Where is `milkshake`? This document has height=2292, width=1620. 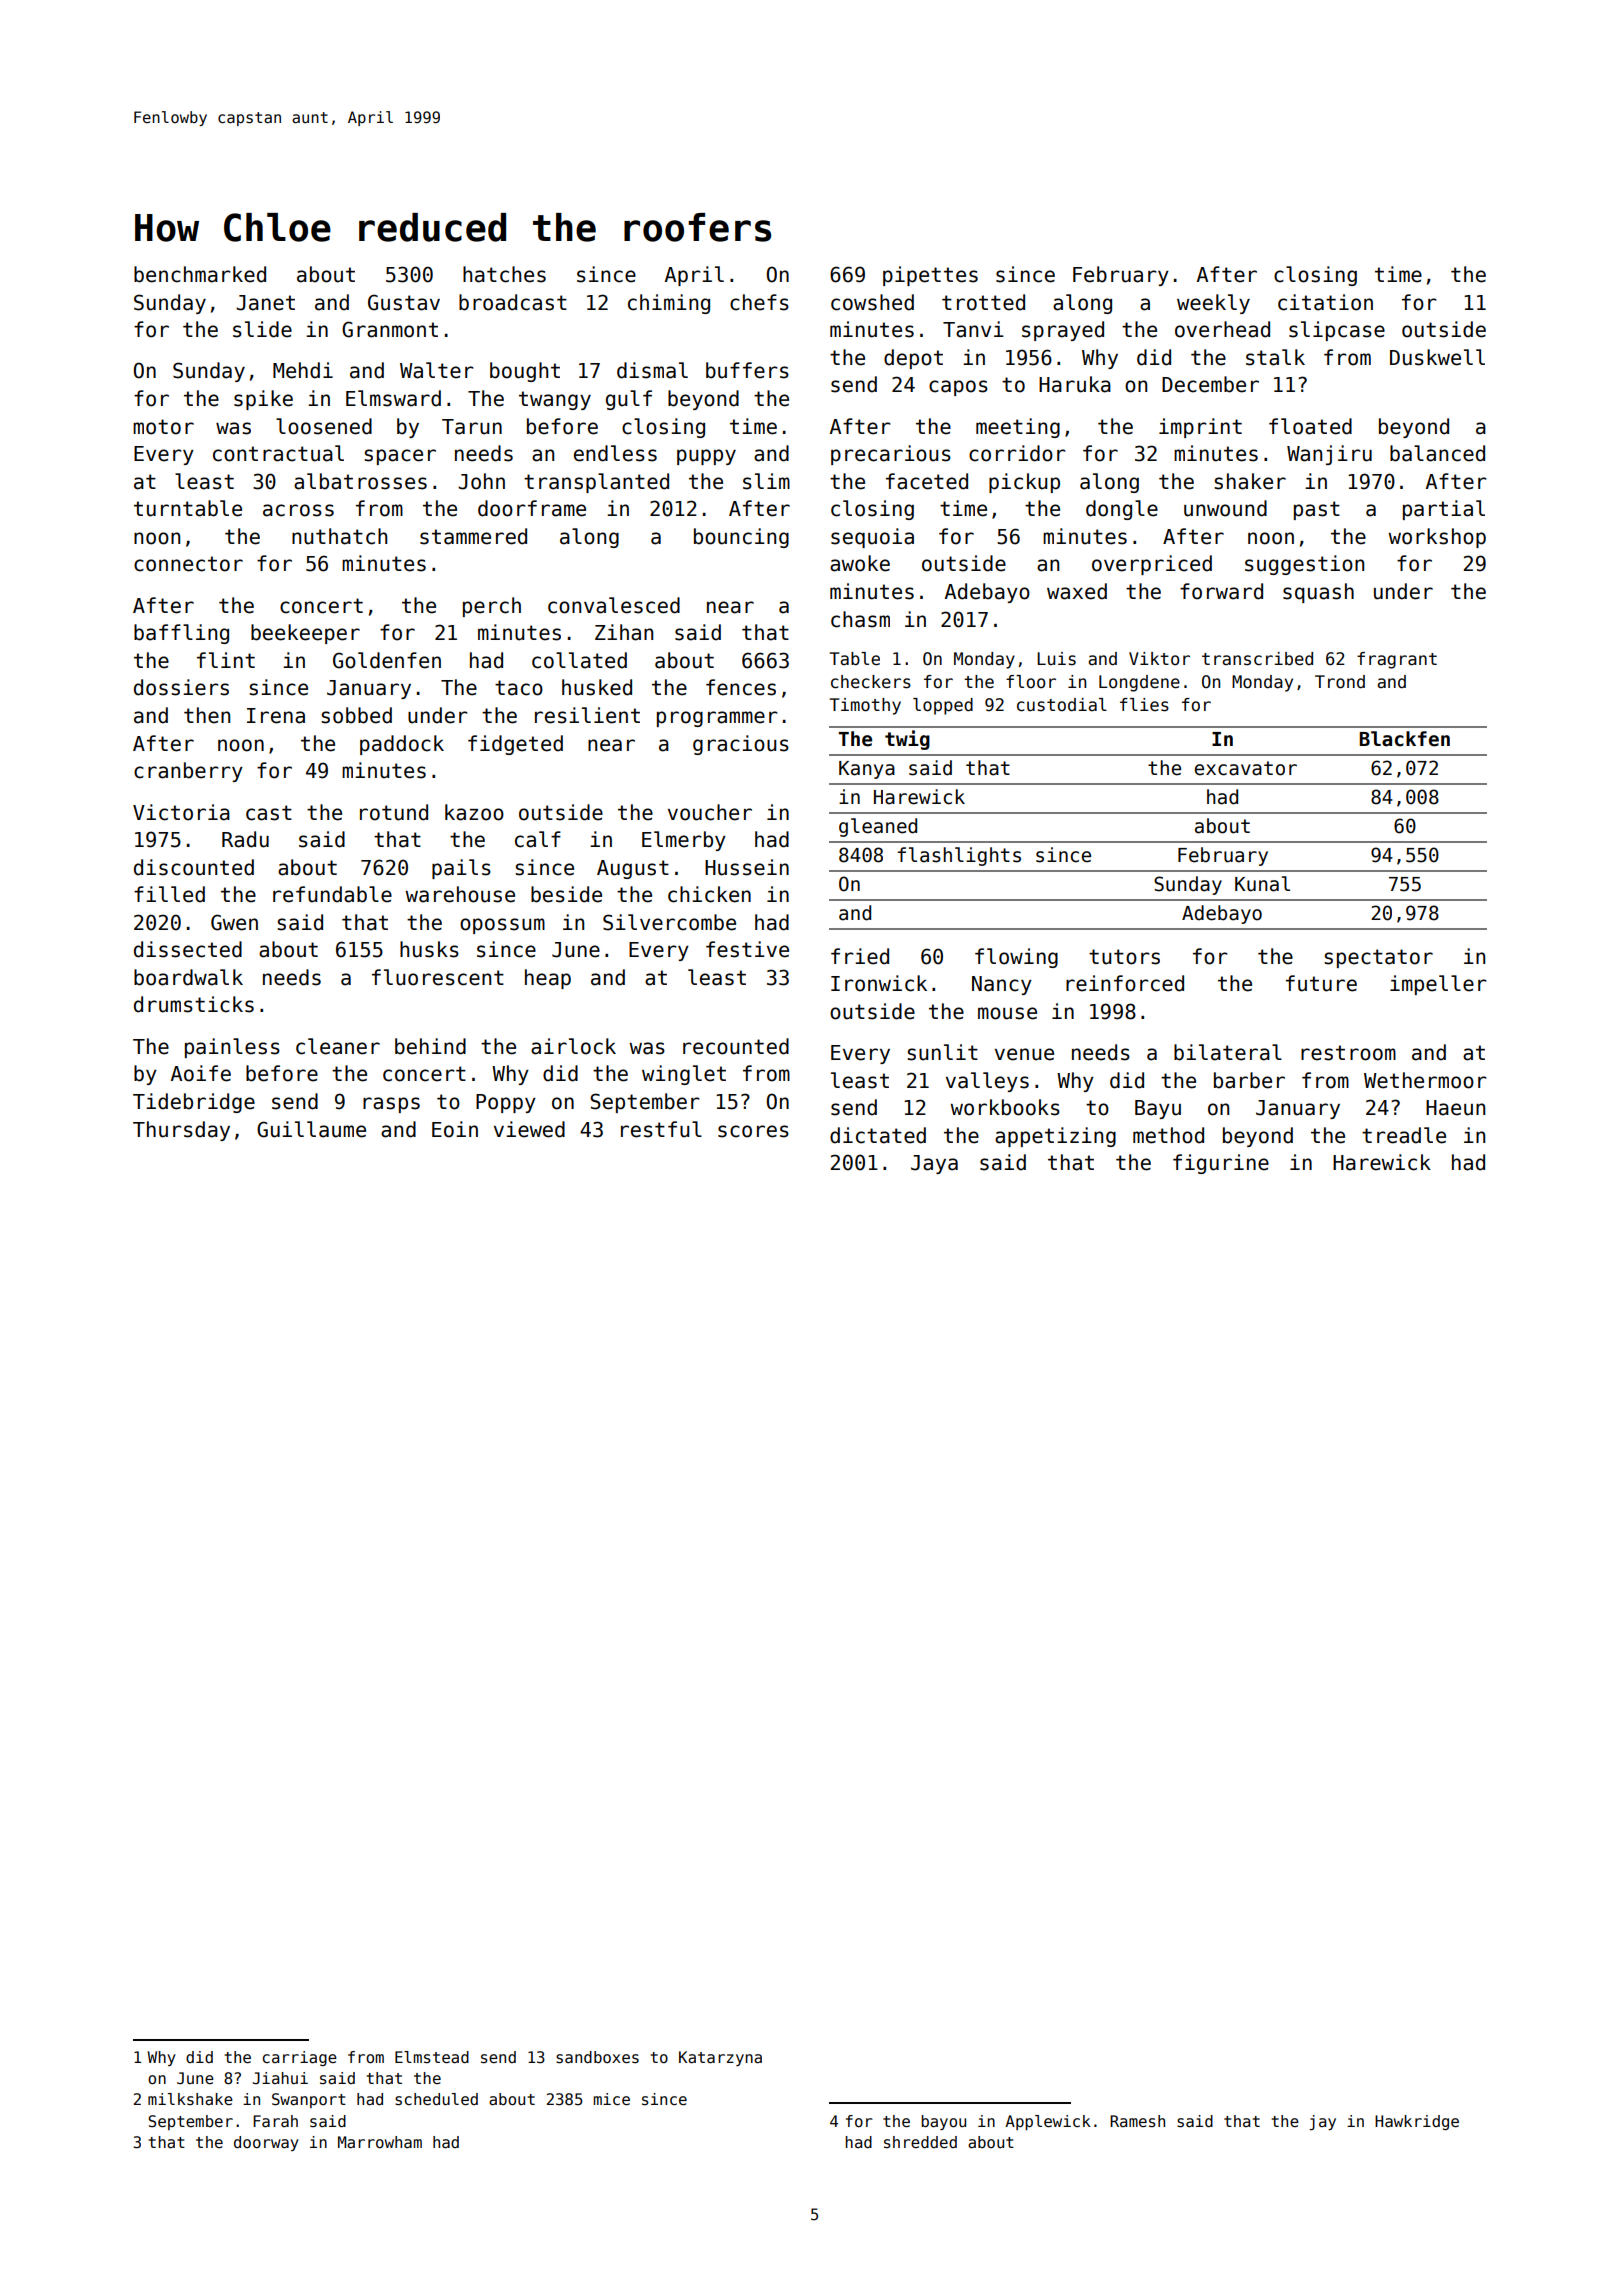
milkshake is located at coordinates (190, 2099).
